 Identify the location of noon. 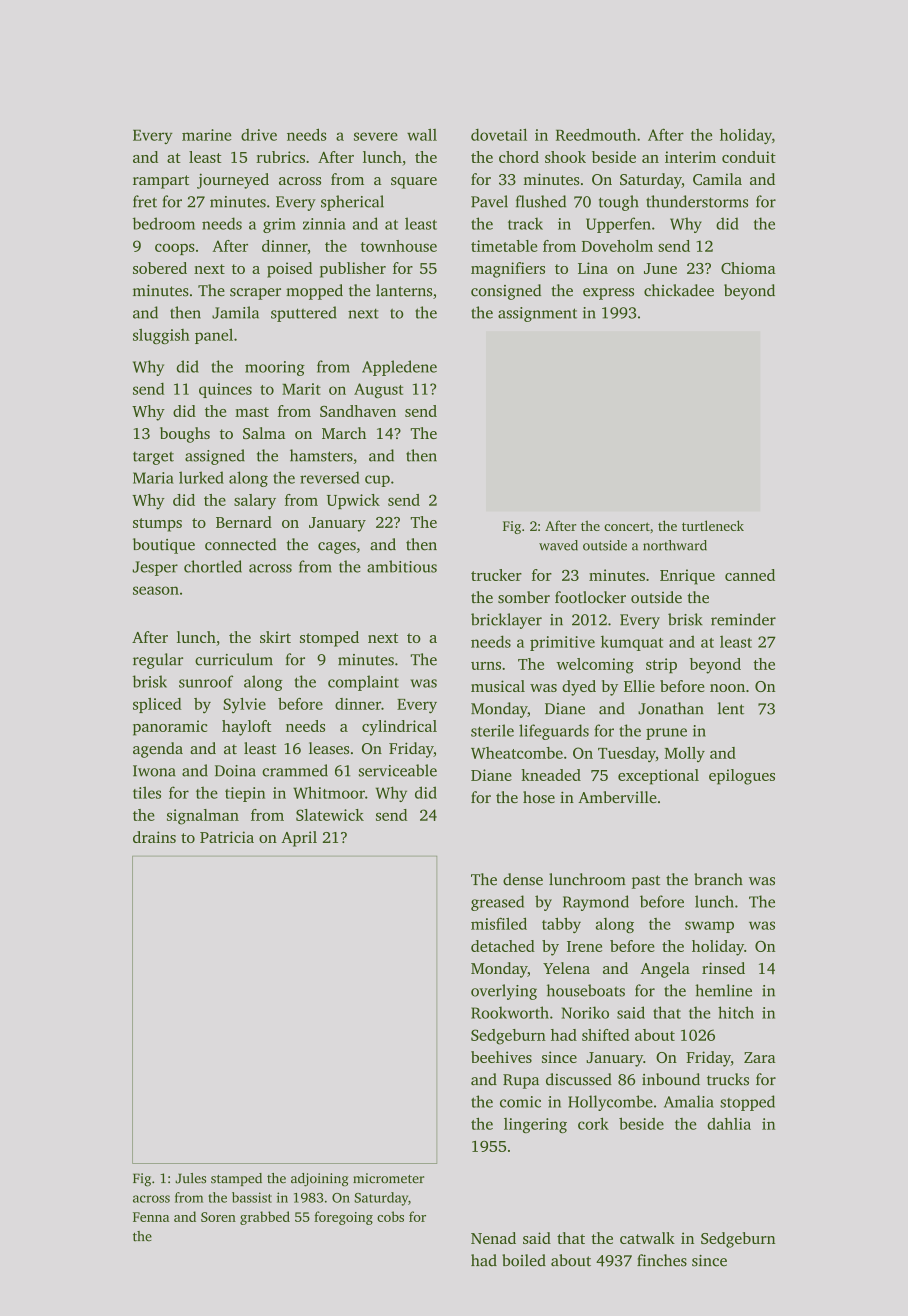
(727, 688).
